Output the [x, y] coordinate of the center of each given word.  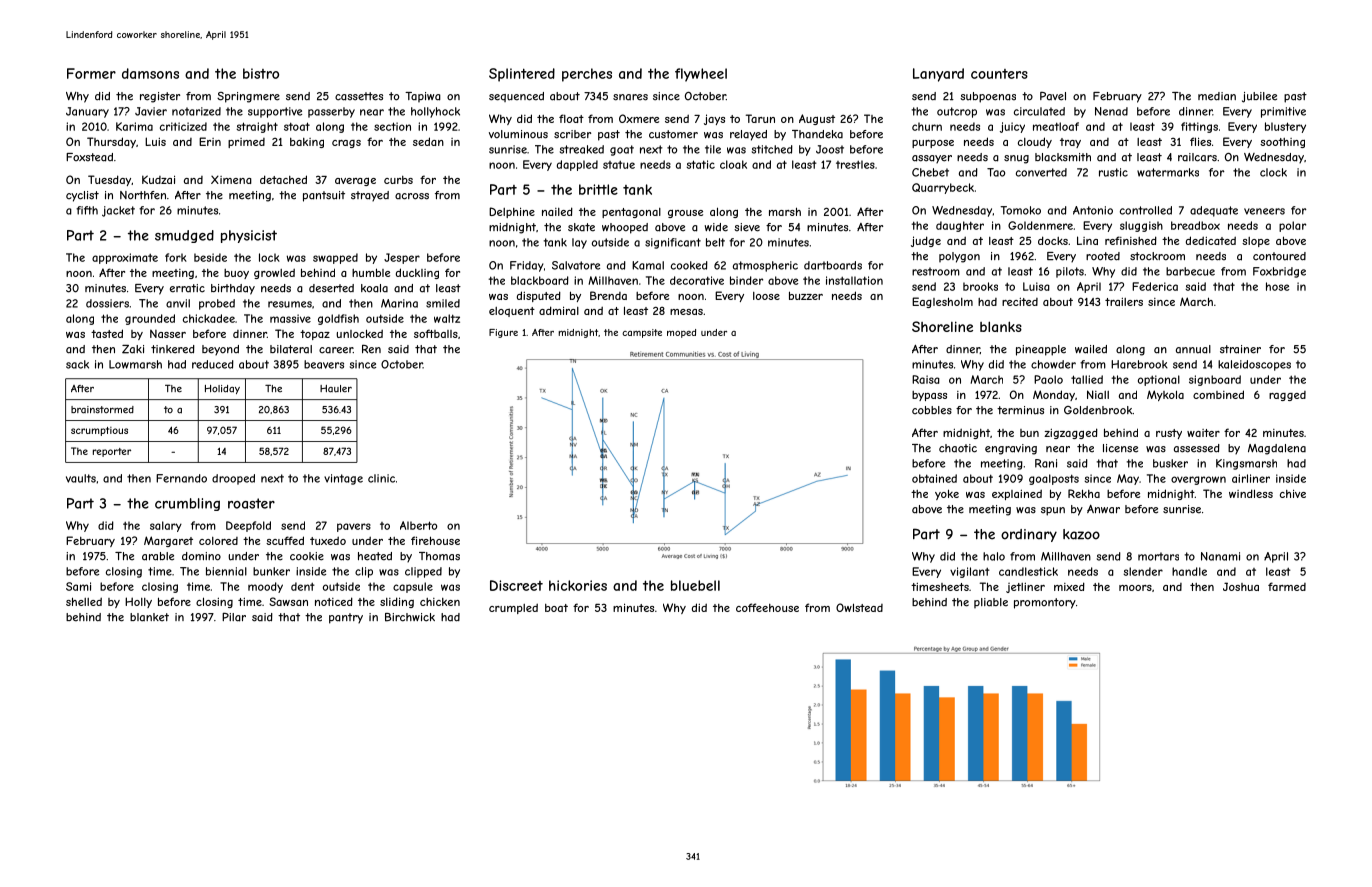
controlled [1146, 210]
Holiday [222, 389]
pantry [346, 618]
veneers [1264, 211]
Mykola [1165, 395]
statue [619, 165]
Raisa [926, 379]
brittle [598, 189]
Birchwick [410, 617]
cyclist [82, 196]
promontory [1045, 603]
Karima [134, 126]
